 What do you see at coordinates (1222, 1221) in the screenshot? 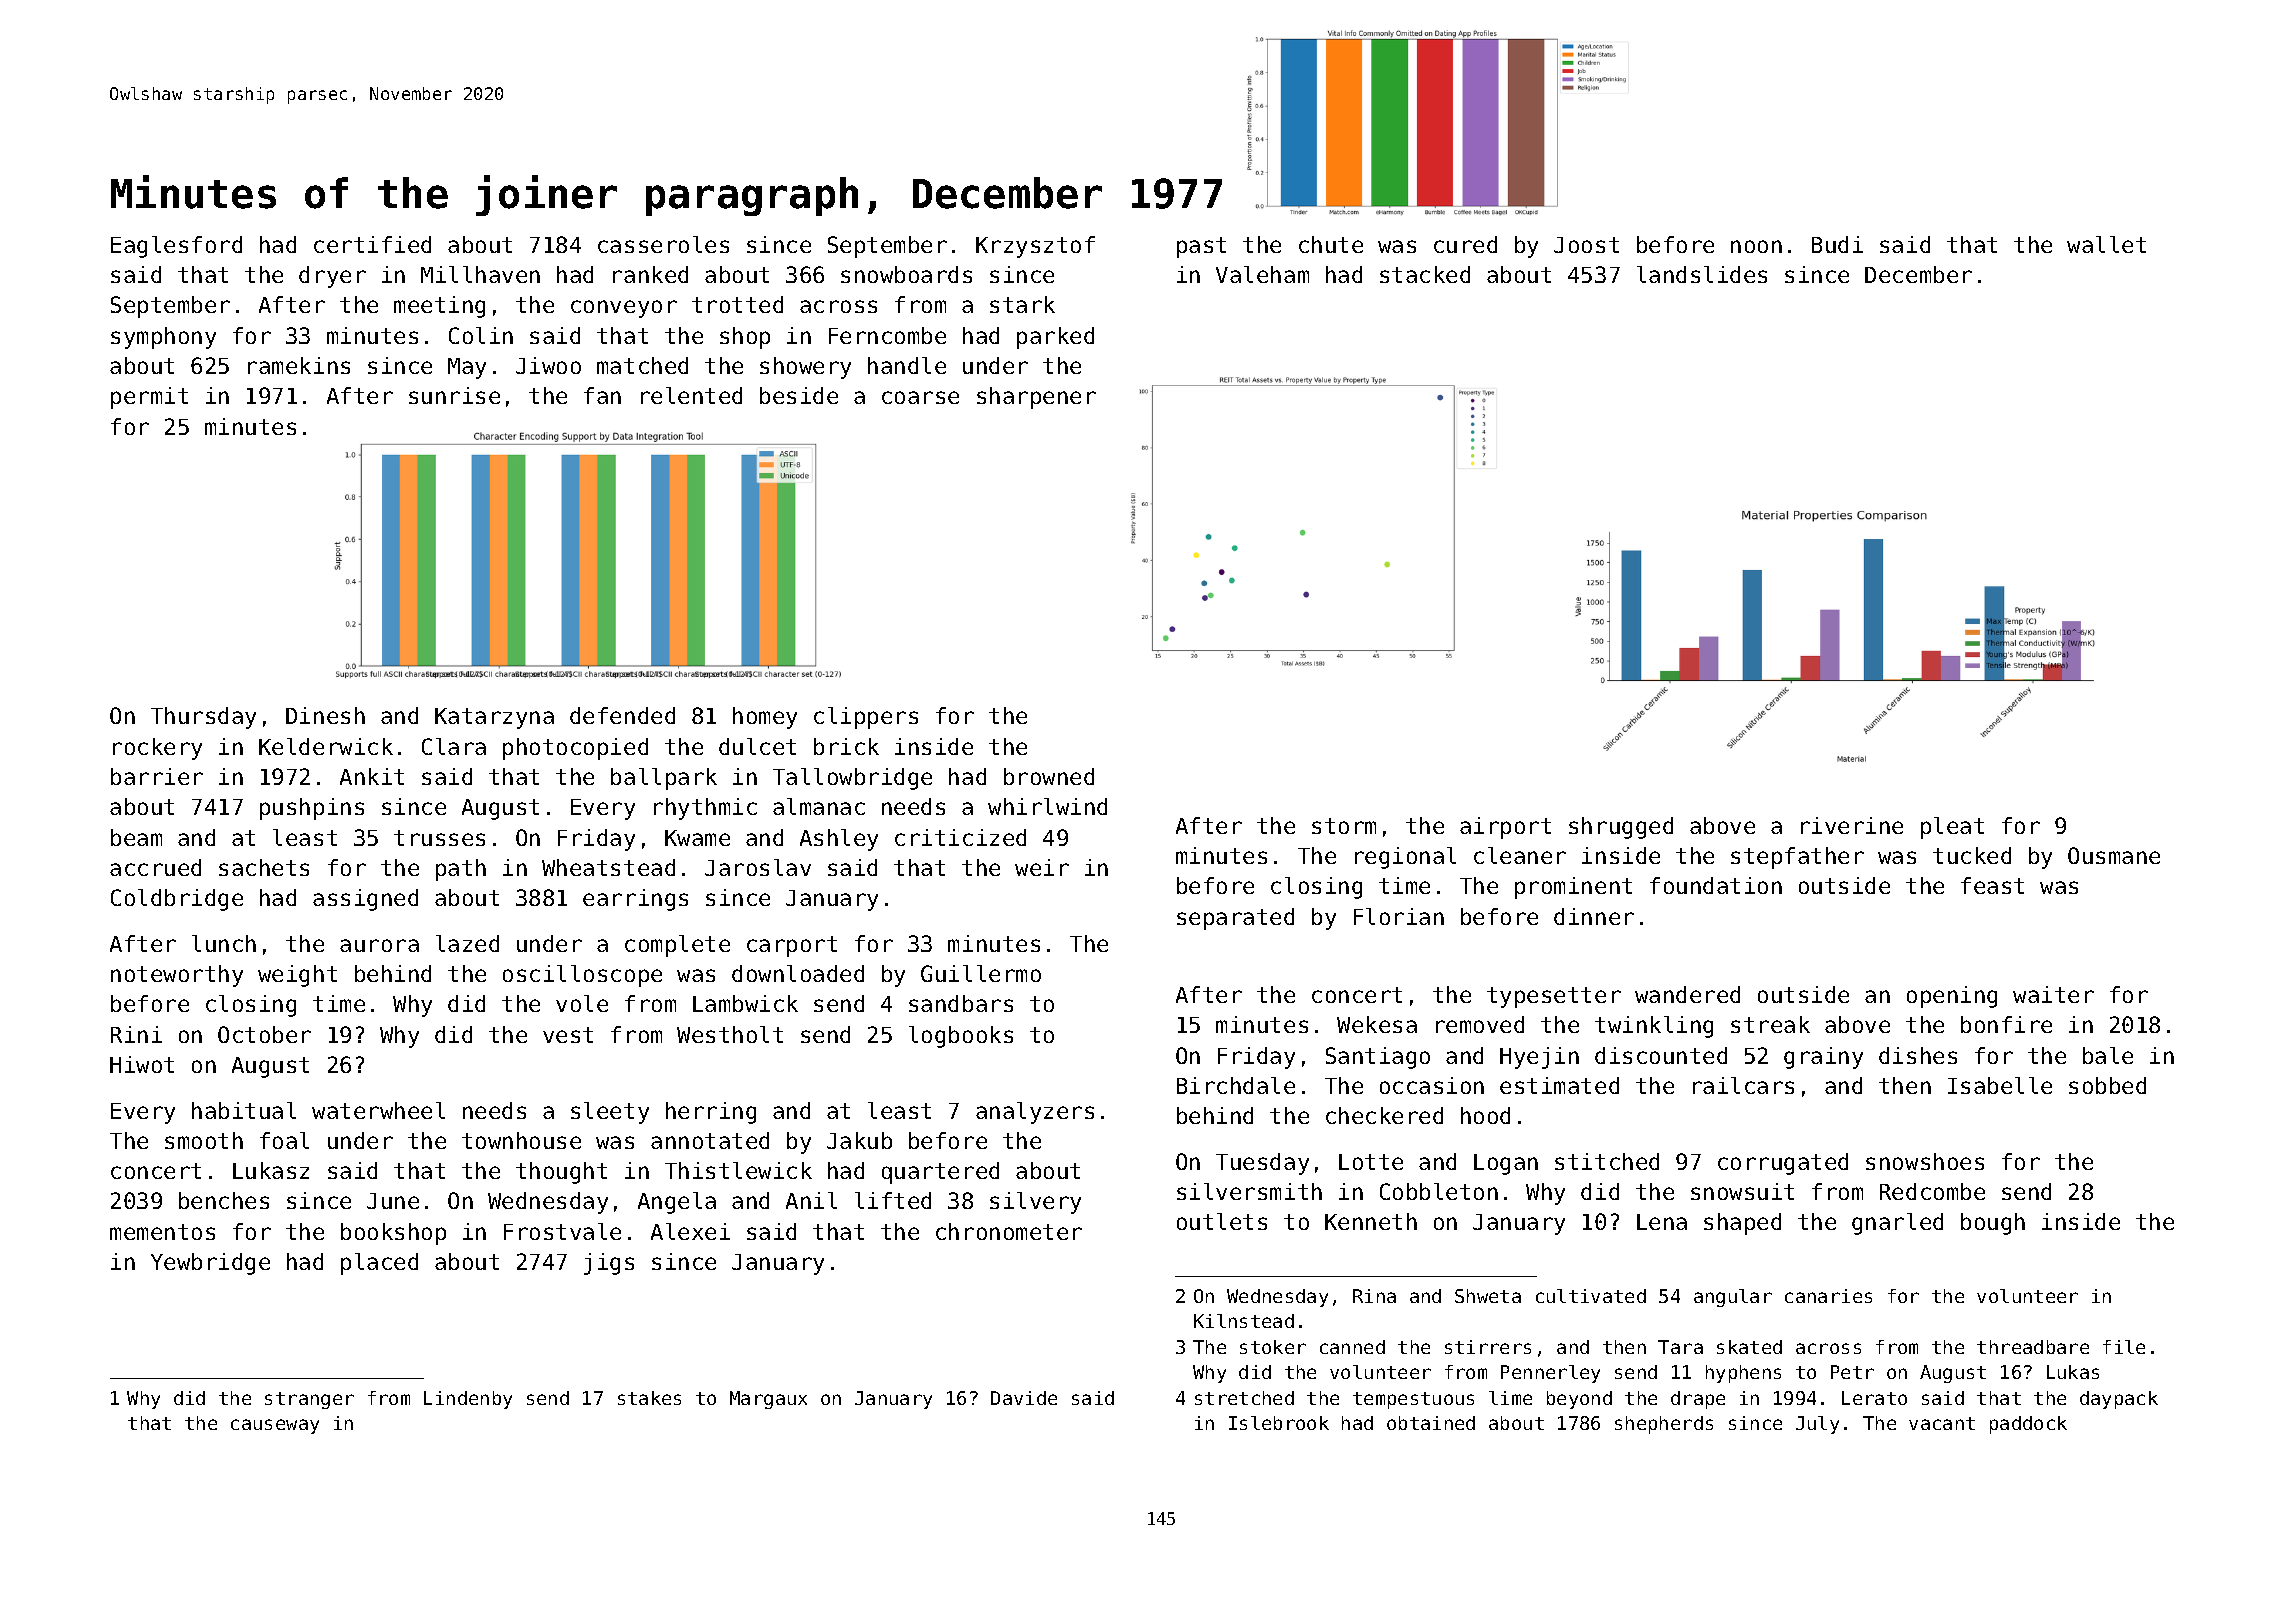
I see `outlets` at bounding box center [1222, 1221].
